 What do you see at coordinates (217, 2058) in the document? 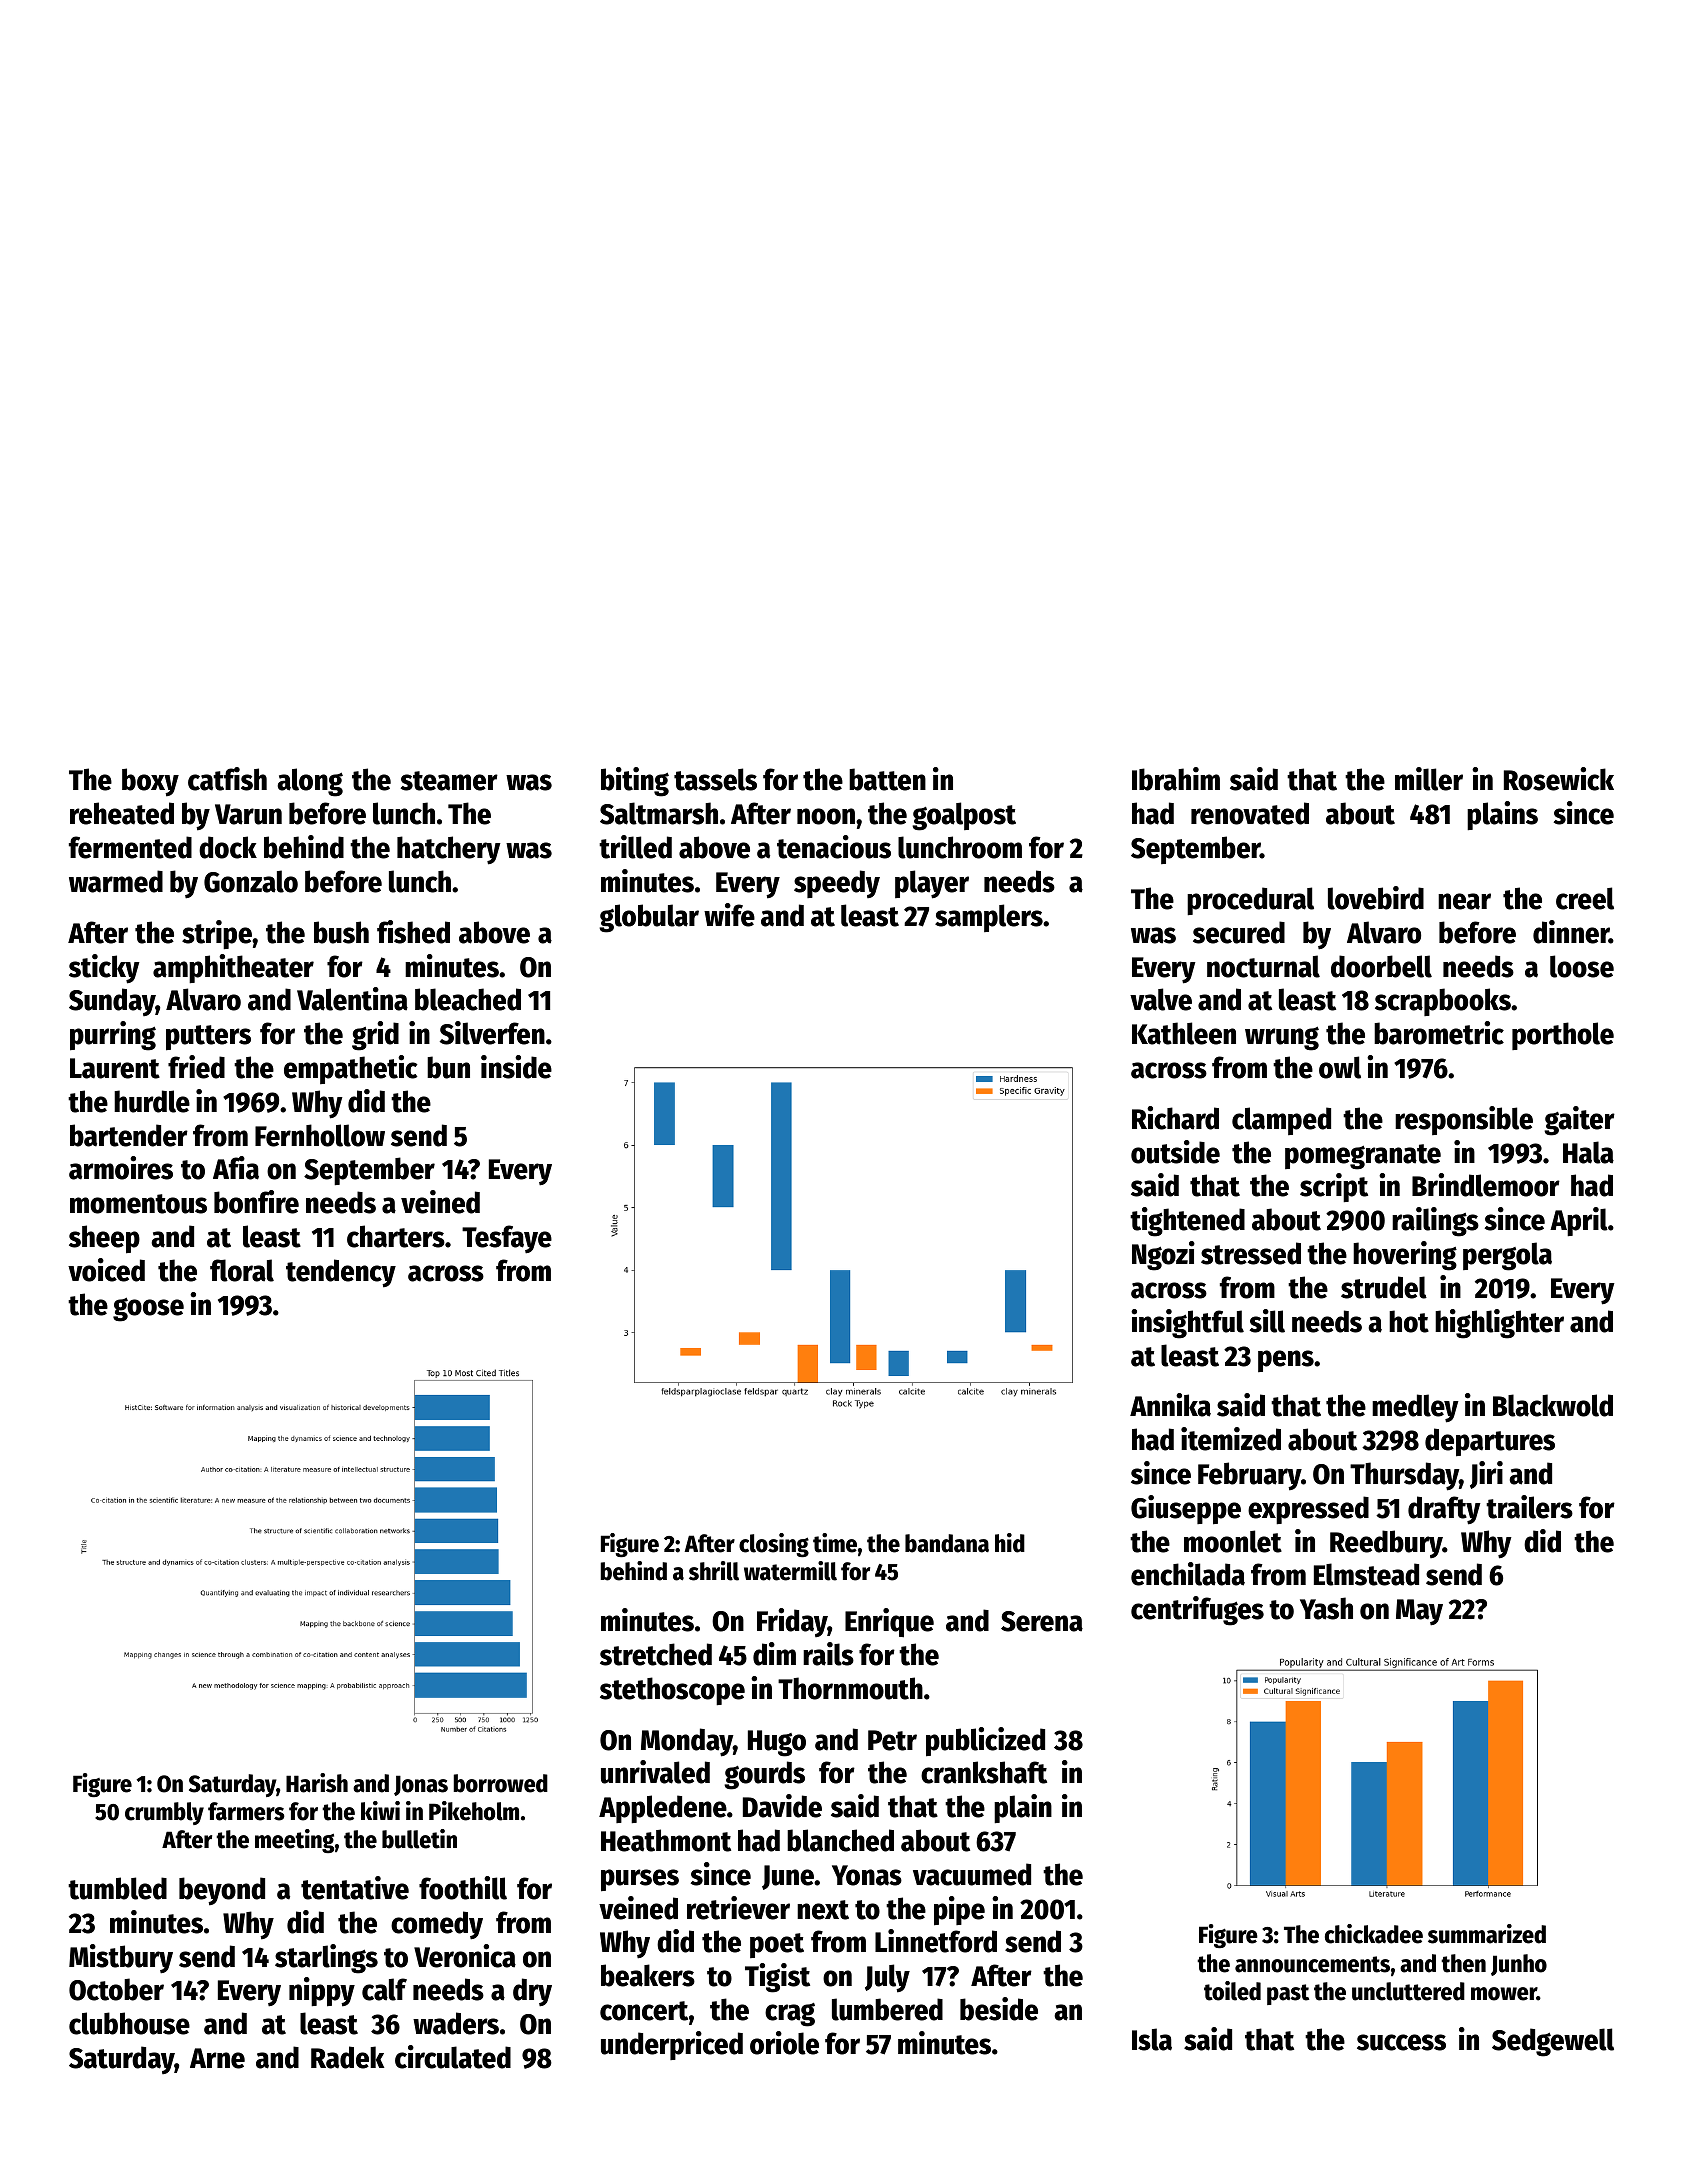
I see `Arne` at bounding box center [217, 2058].
